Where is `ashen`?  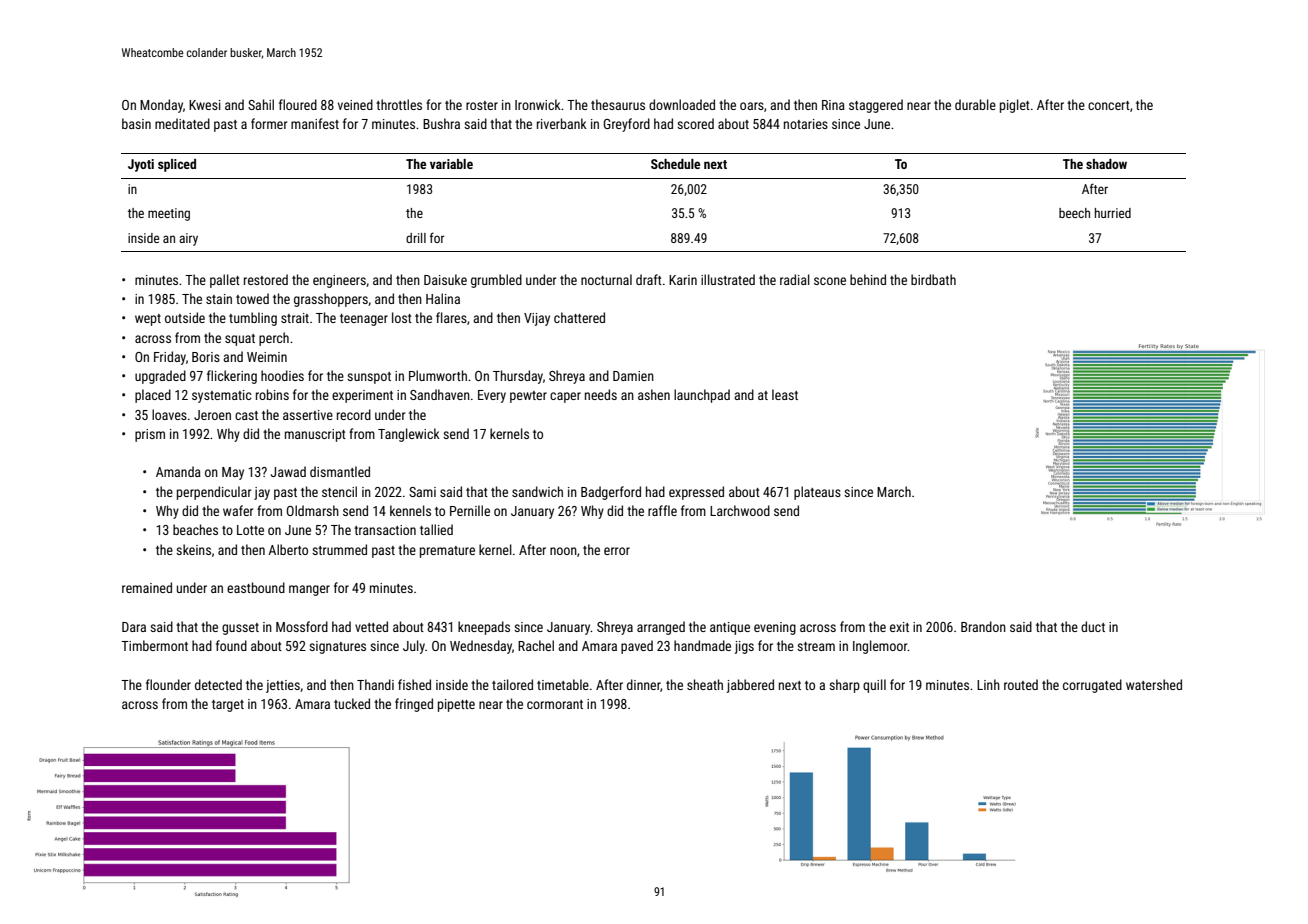 ashen is located at coordinates (654, 394).
